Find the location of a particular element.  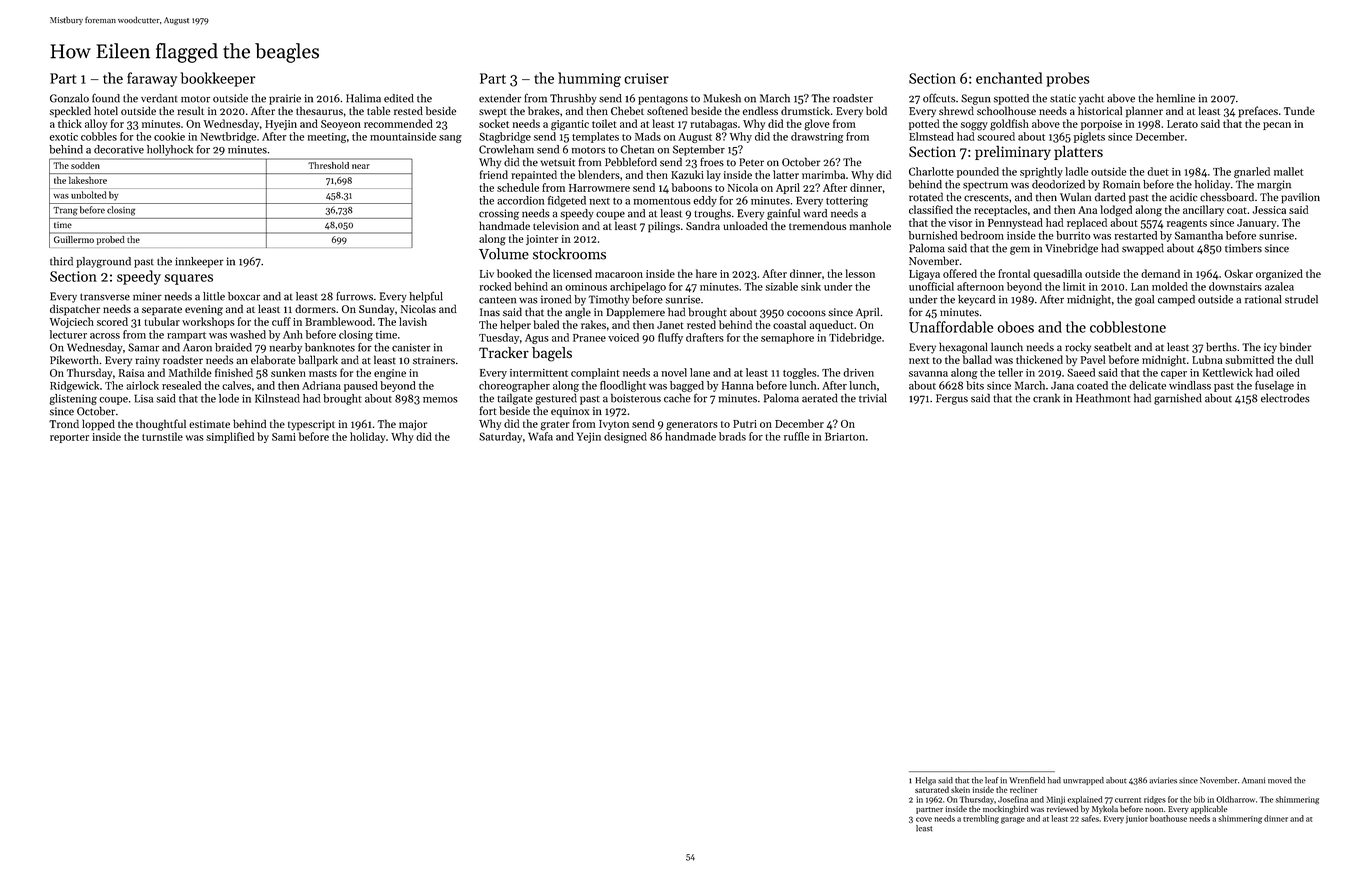

lesson is located at coordinates (860, 273).
